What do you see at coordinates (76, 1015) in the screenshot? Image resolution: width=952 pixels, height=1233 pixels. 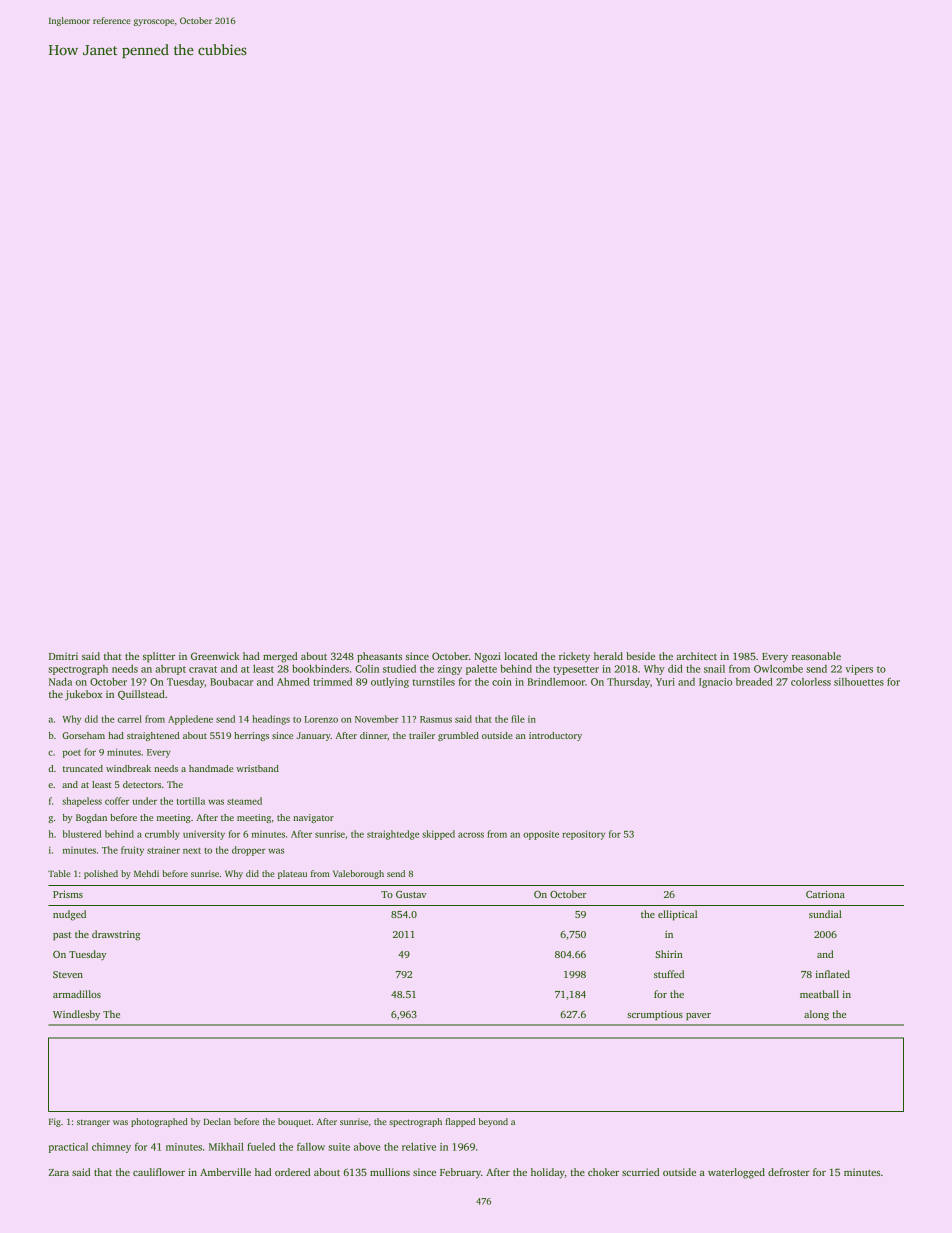 I see `Windlesby` at bounding box center [76, 1015].
